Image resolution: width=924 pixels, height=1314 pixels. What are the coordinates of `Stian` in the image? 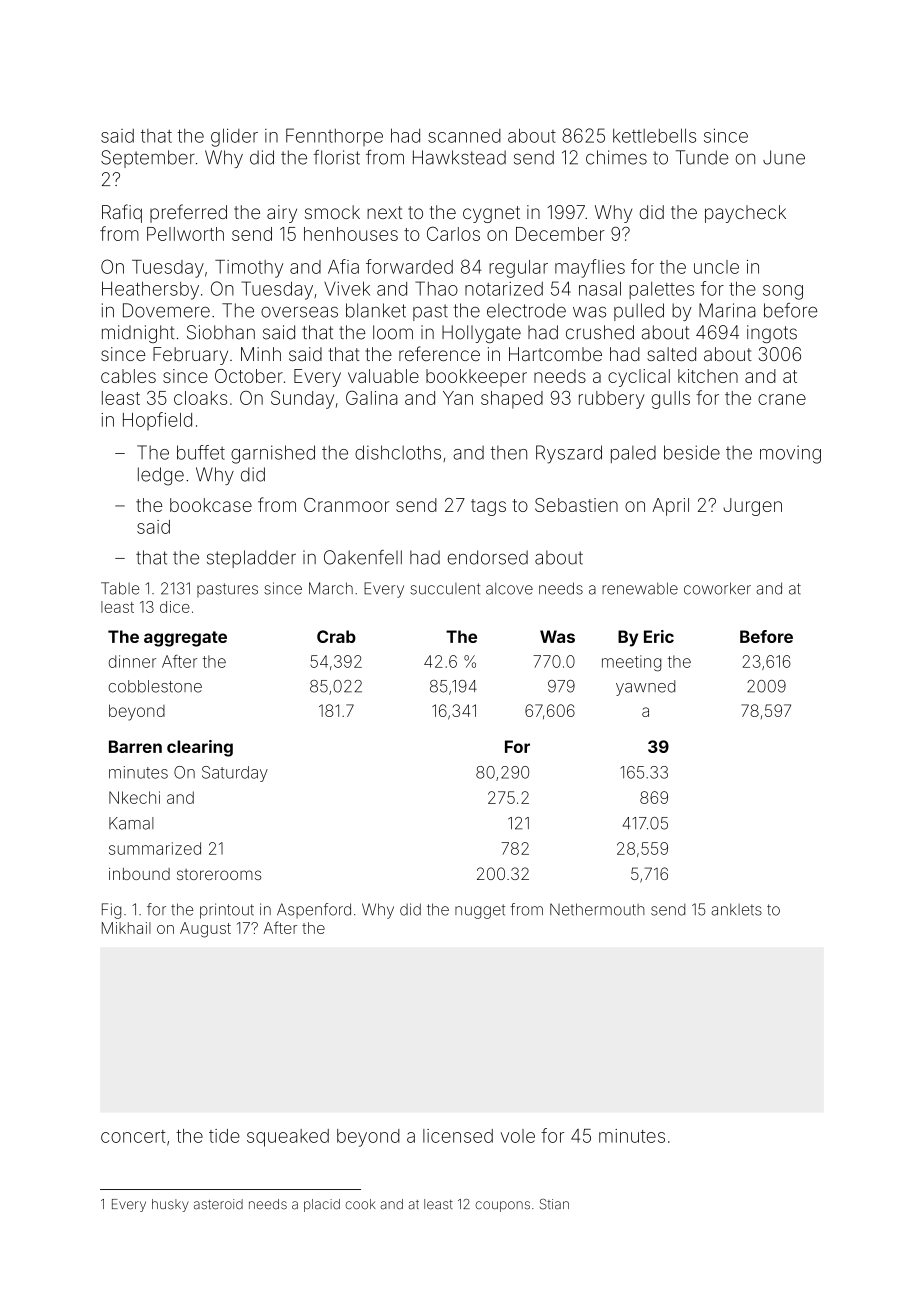 It's located at (554, 1204).
